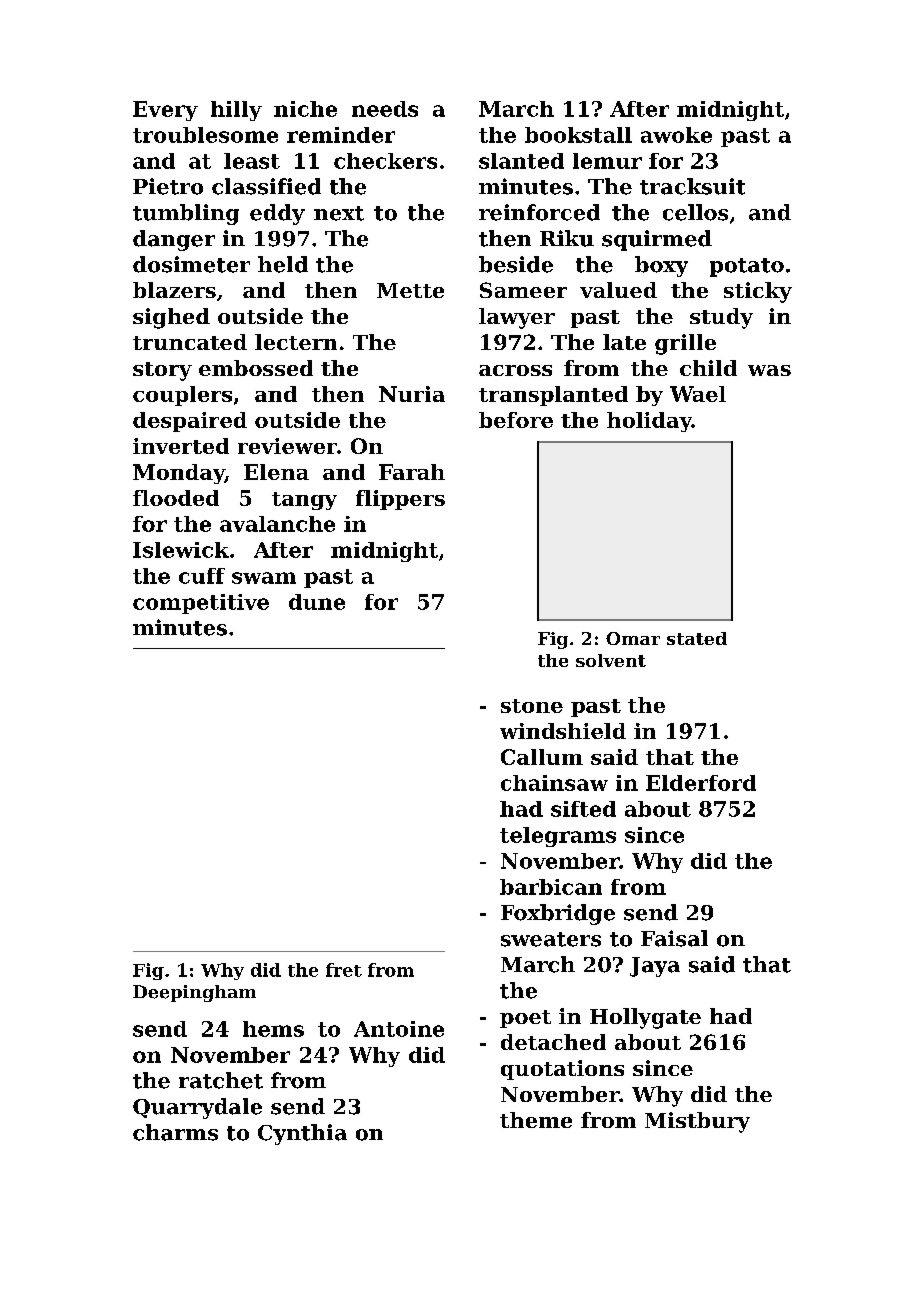 This screenshot has width=924, height=1311. Describe the element at coordinates (517, 318) in the screenshot. I see `lawyer` at that location.
